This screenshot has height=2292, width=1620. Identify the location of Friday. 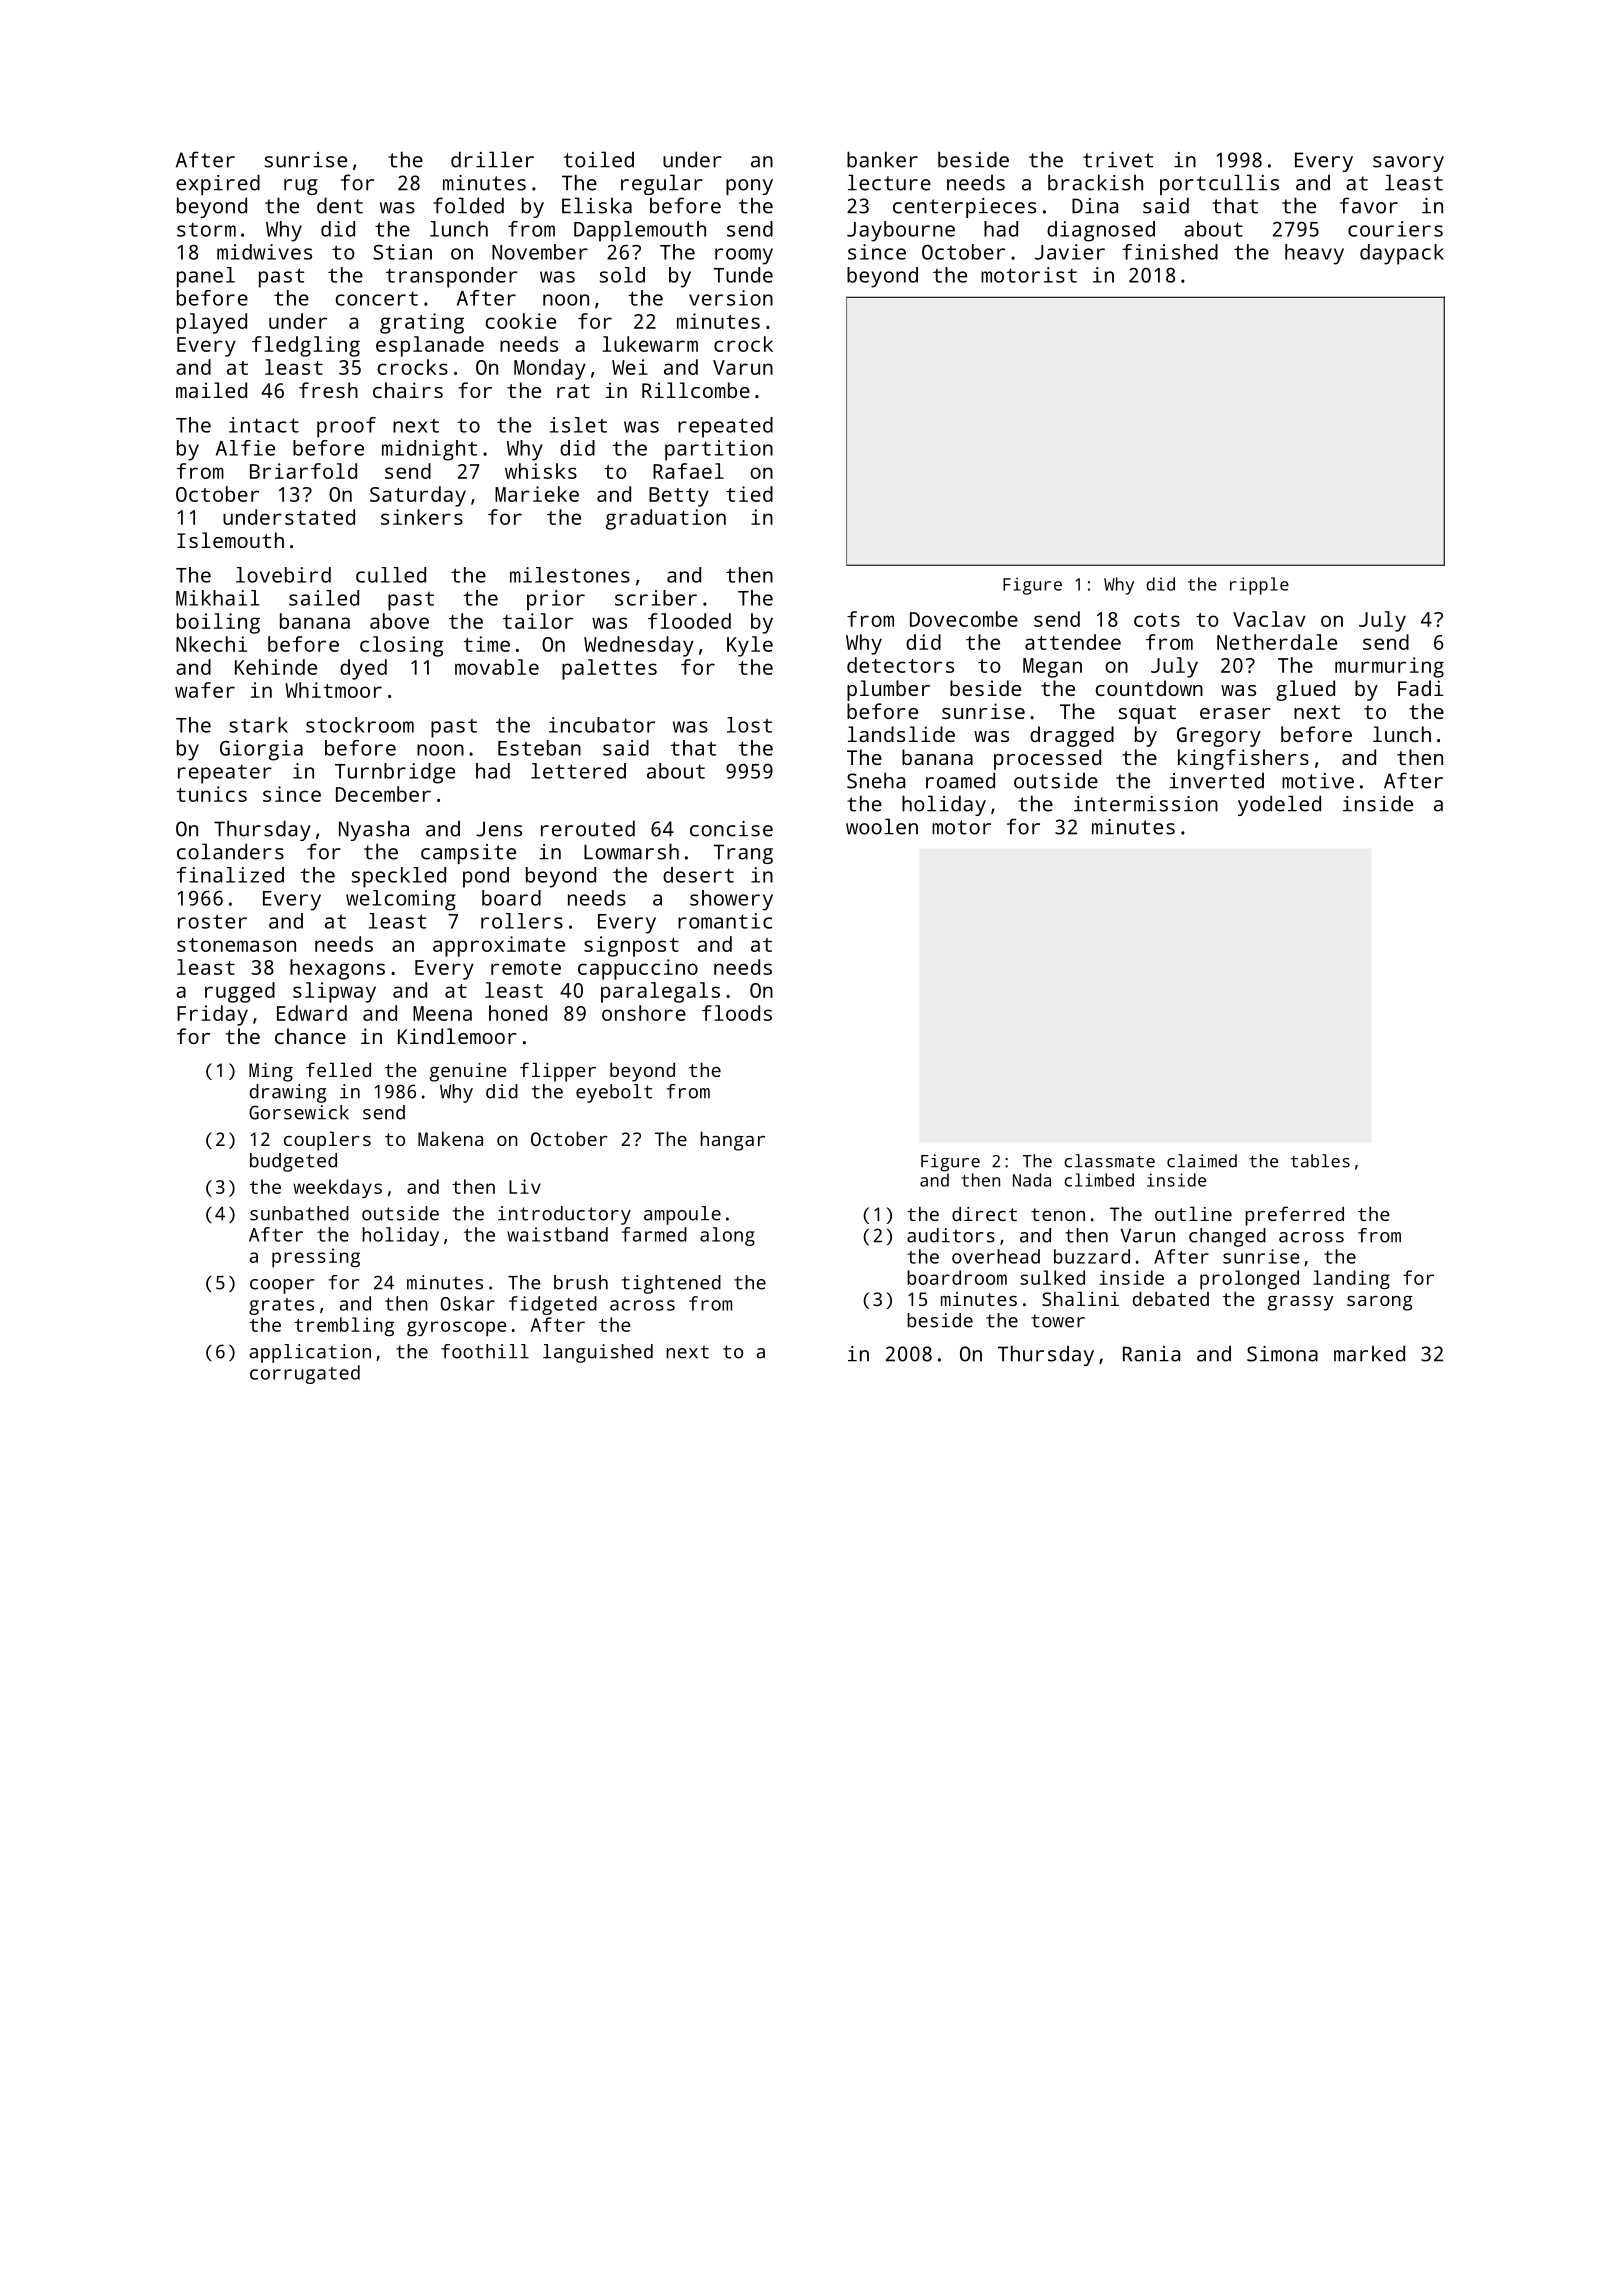
(212, 1015).
